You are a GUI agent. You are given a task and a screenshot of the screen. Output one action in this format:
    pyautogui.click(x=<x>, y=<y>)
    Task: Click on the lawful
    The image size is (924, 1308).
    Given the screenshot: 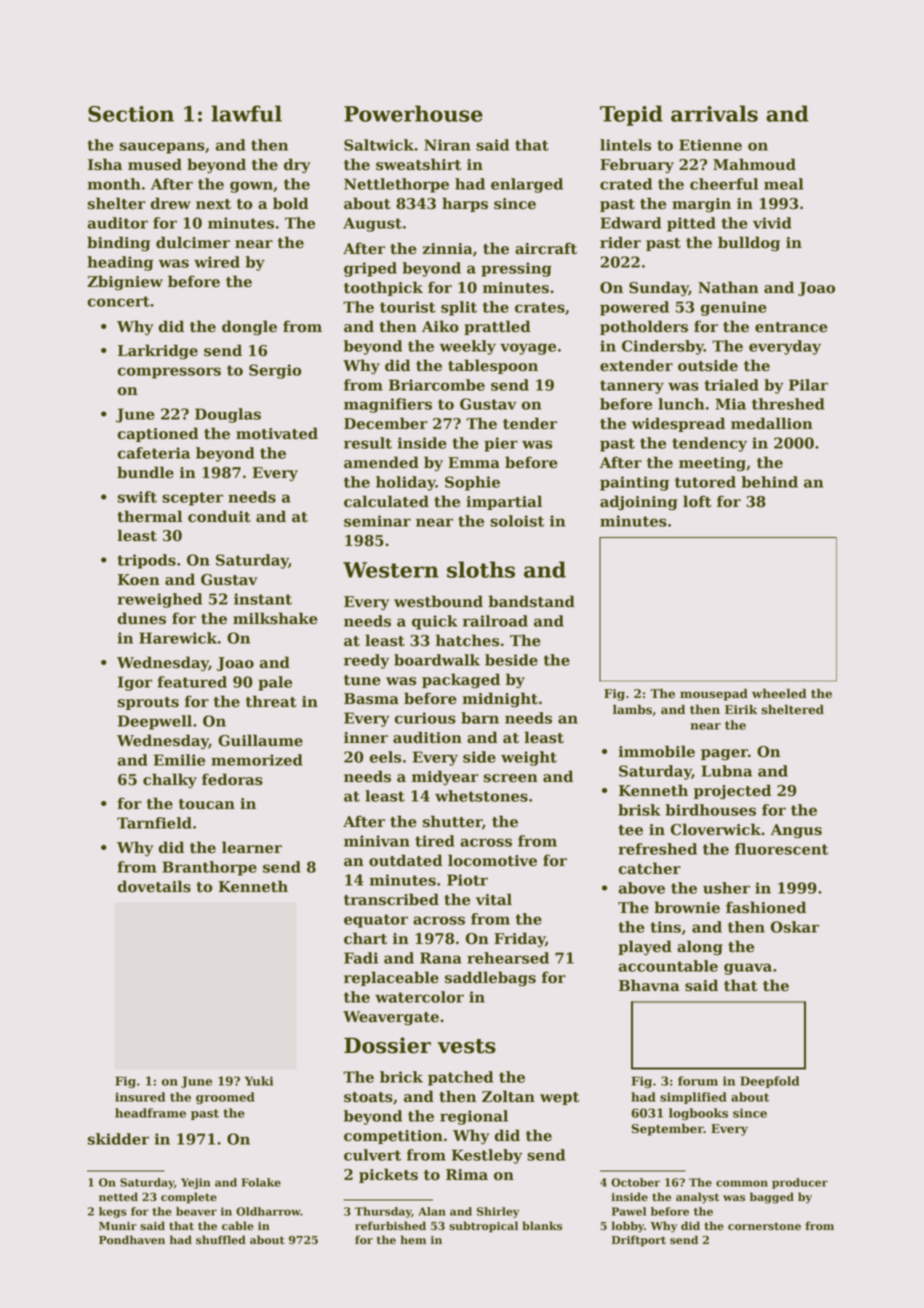 What is the action you would take?
    pyautogui.click(x=246, y=113)
